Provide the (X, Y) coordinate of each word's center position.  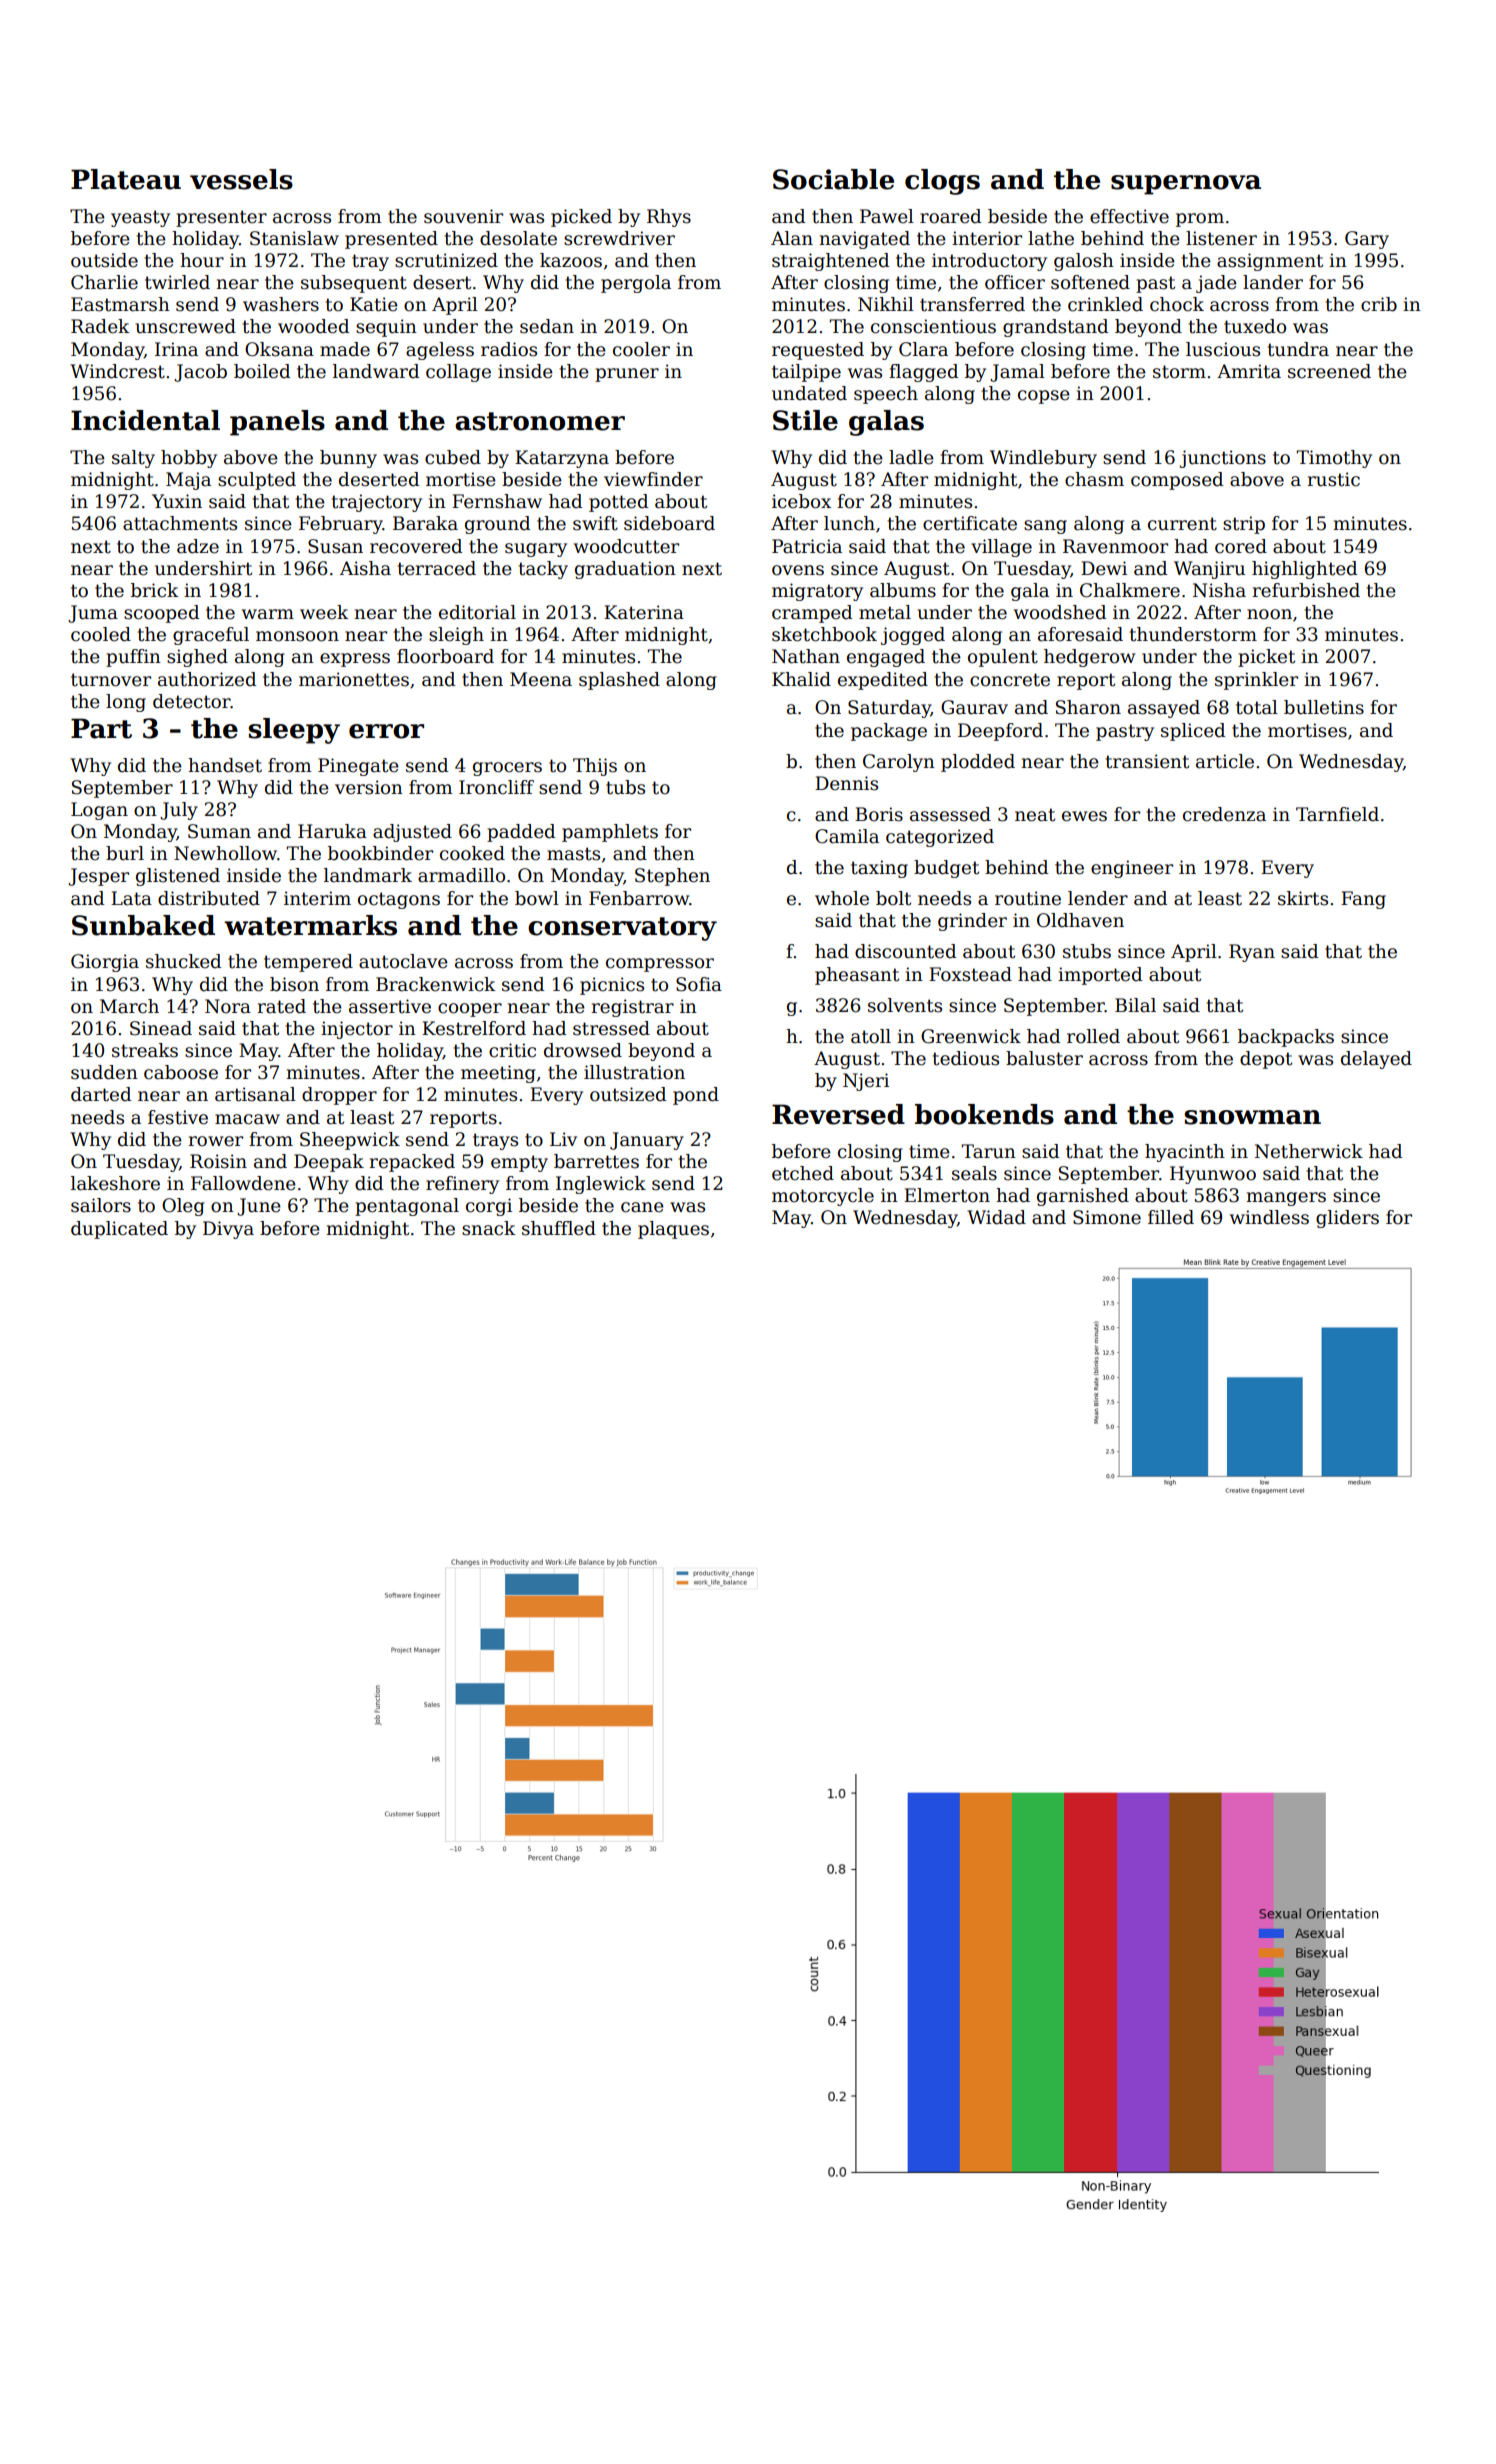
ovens (798, 570)
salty (133, 459)
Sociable (833, 179)
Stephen (672, 877)
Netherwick (1309, 1151)
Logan (99, 811)
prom (1200, 220)
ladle (911, 457)
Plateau (126, 179)
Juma (93, 614)
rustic (1333, 479)
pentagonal (407, 1207)
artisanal (255, 1094)
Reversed (838, 1114)
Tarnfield (1337, 814)
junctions (1223, 459)
